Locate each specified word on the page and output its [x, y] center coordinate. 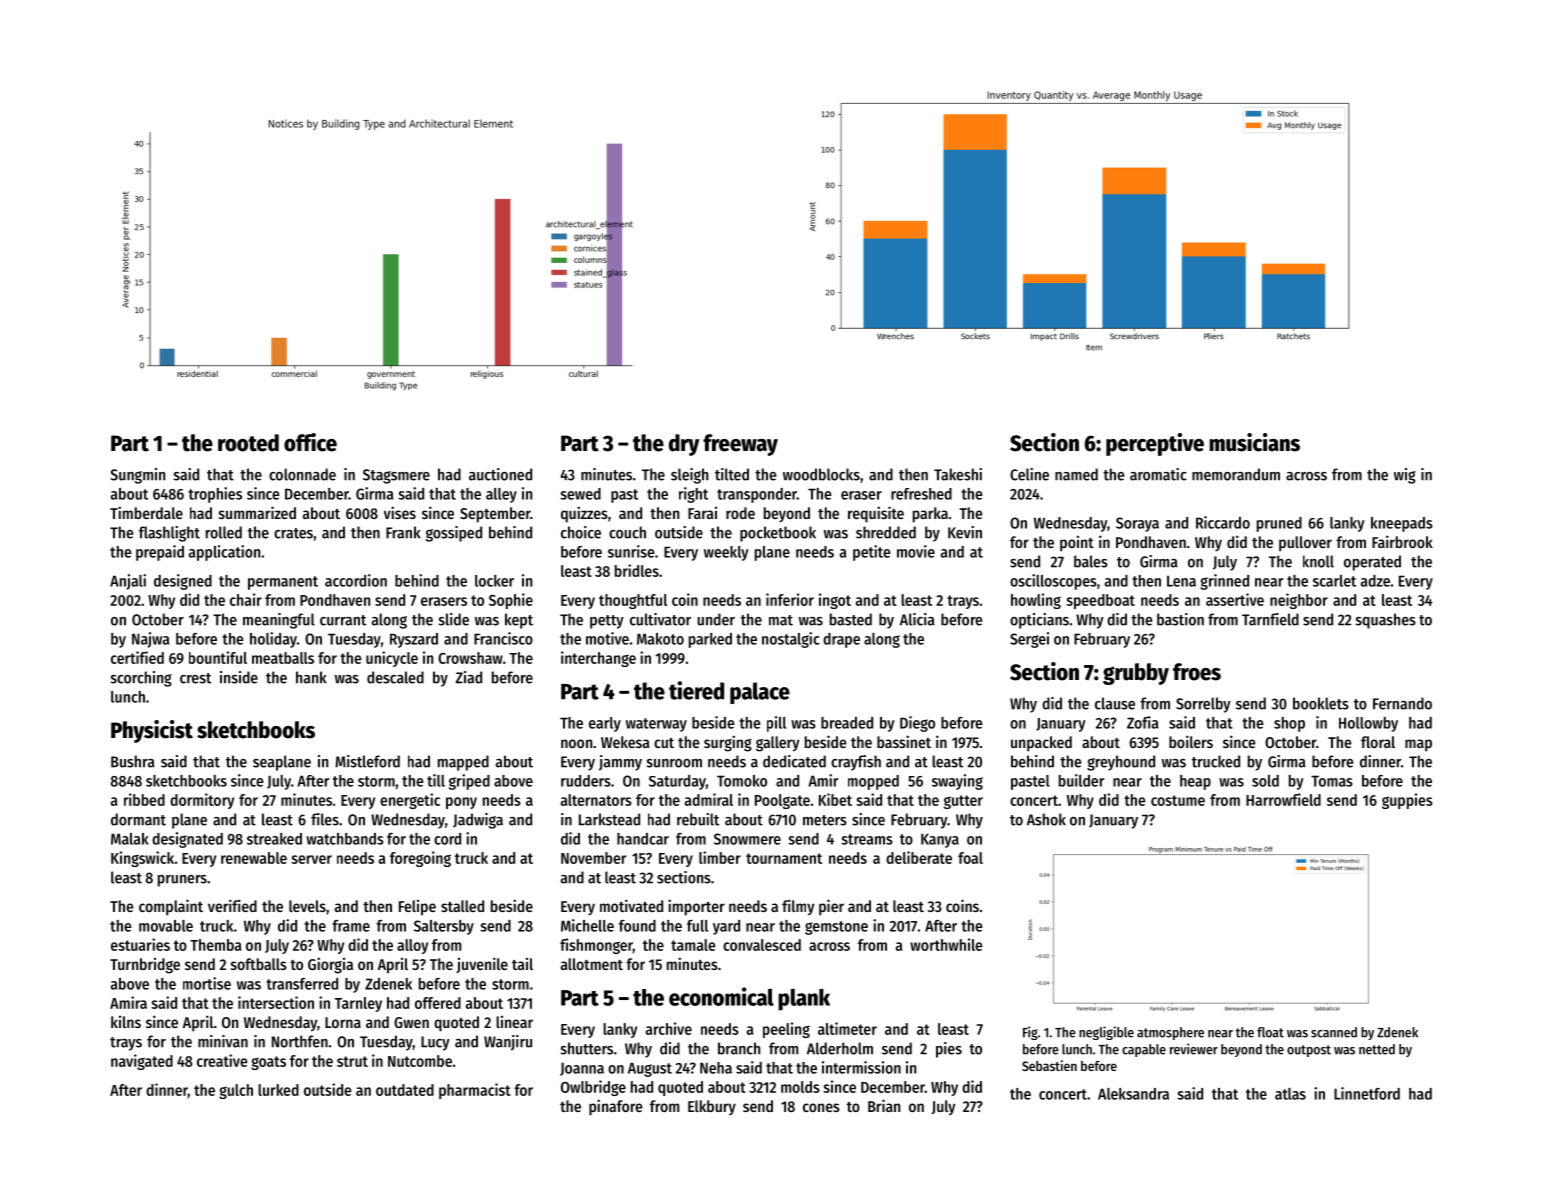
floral [1378, 742]
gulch [236, 1091]
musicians [1254, 442]
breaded [847, 723]
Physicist [152, 731]
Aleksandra [1133, 1094]
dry [684, 445]
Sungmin [138, 476]
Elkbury [712, 1107]
